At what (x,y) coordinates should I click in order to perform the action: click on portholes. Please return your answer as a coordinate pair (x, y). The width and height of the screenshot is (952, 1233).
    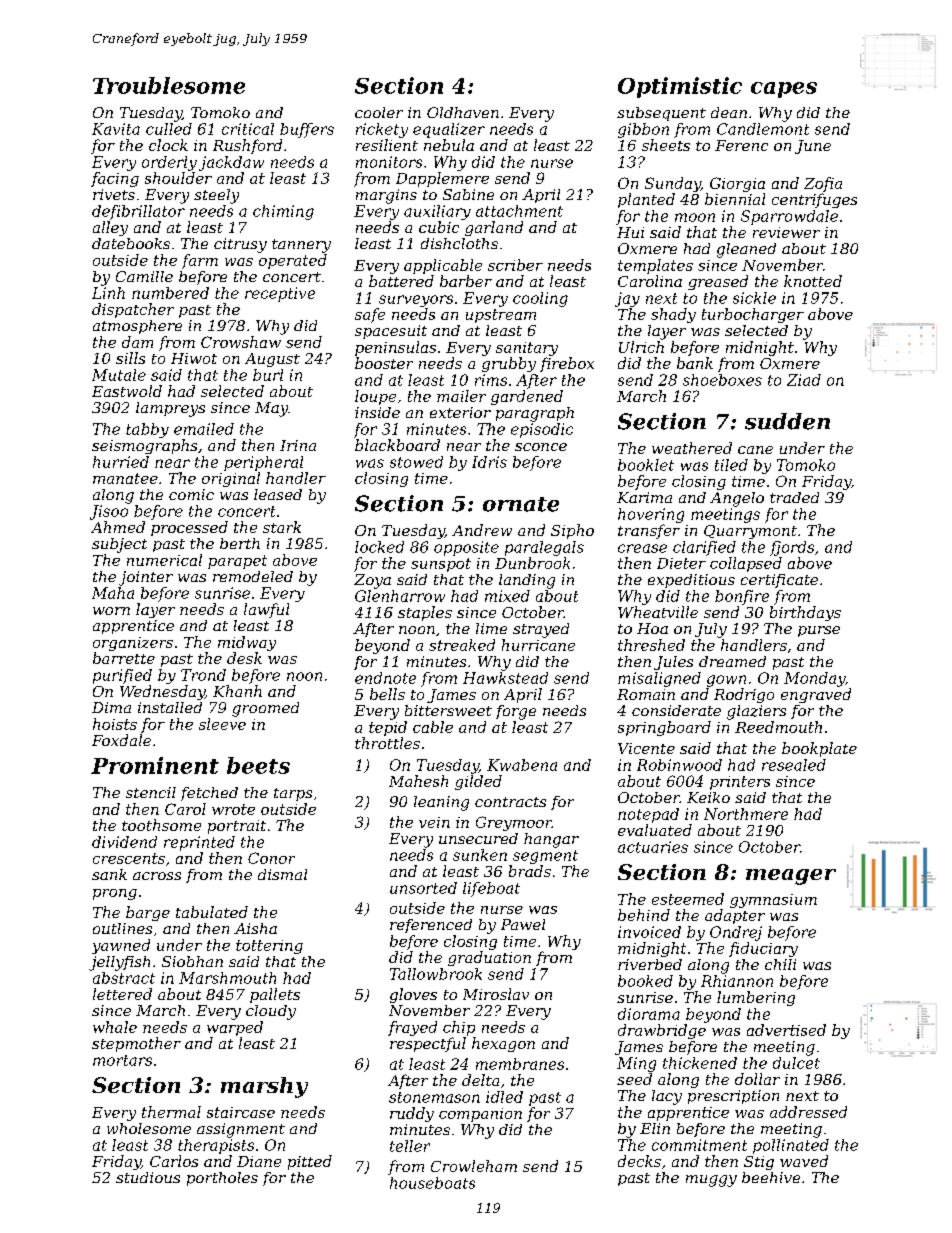
    Looking at the image, I should click on (222, 1179).
